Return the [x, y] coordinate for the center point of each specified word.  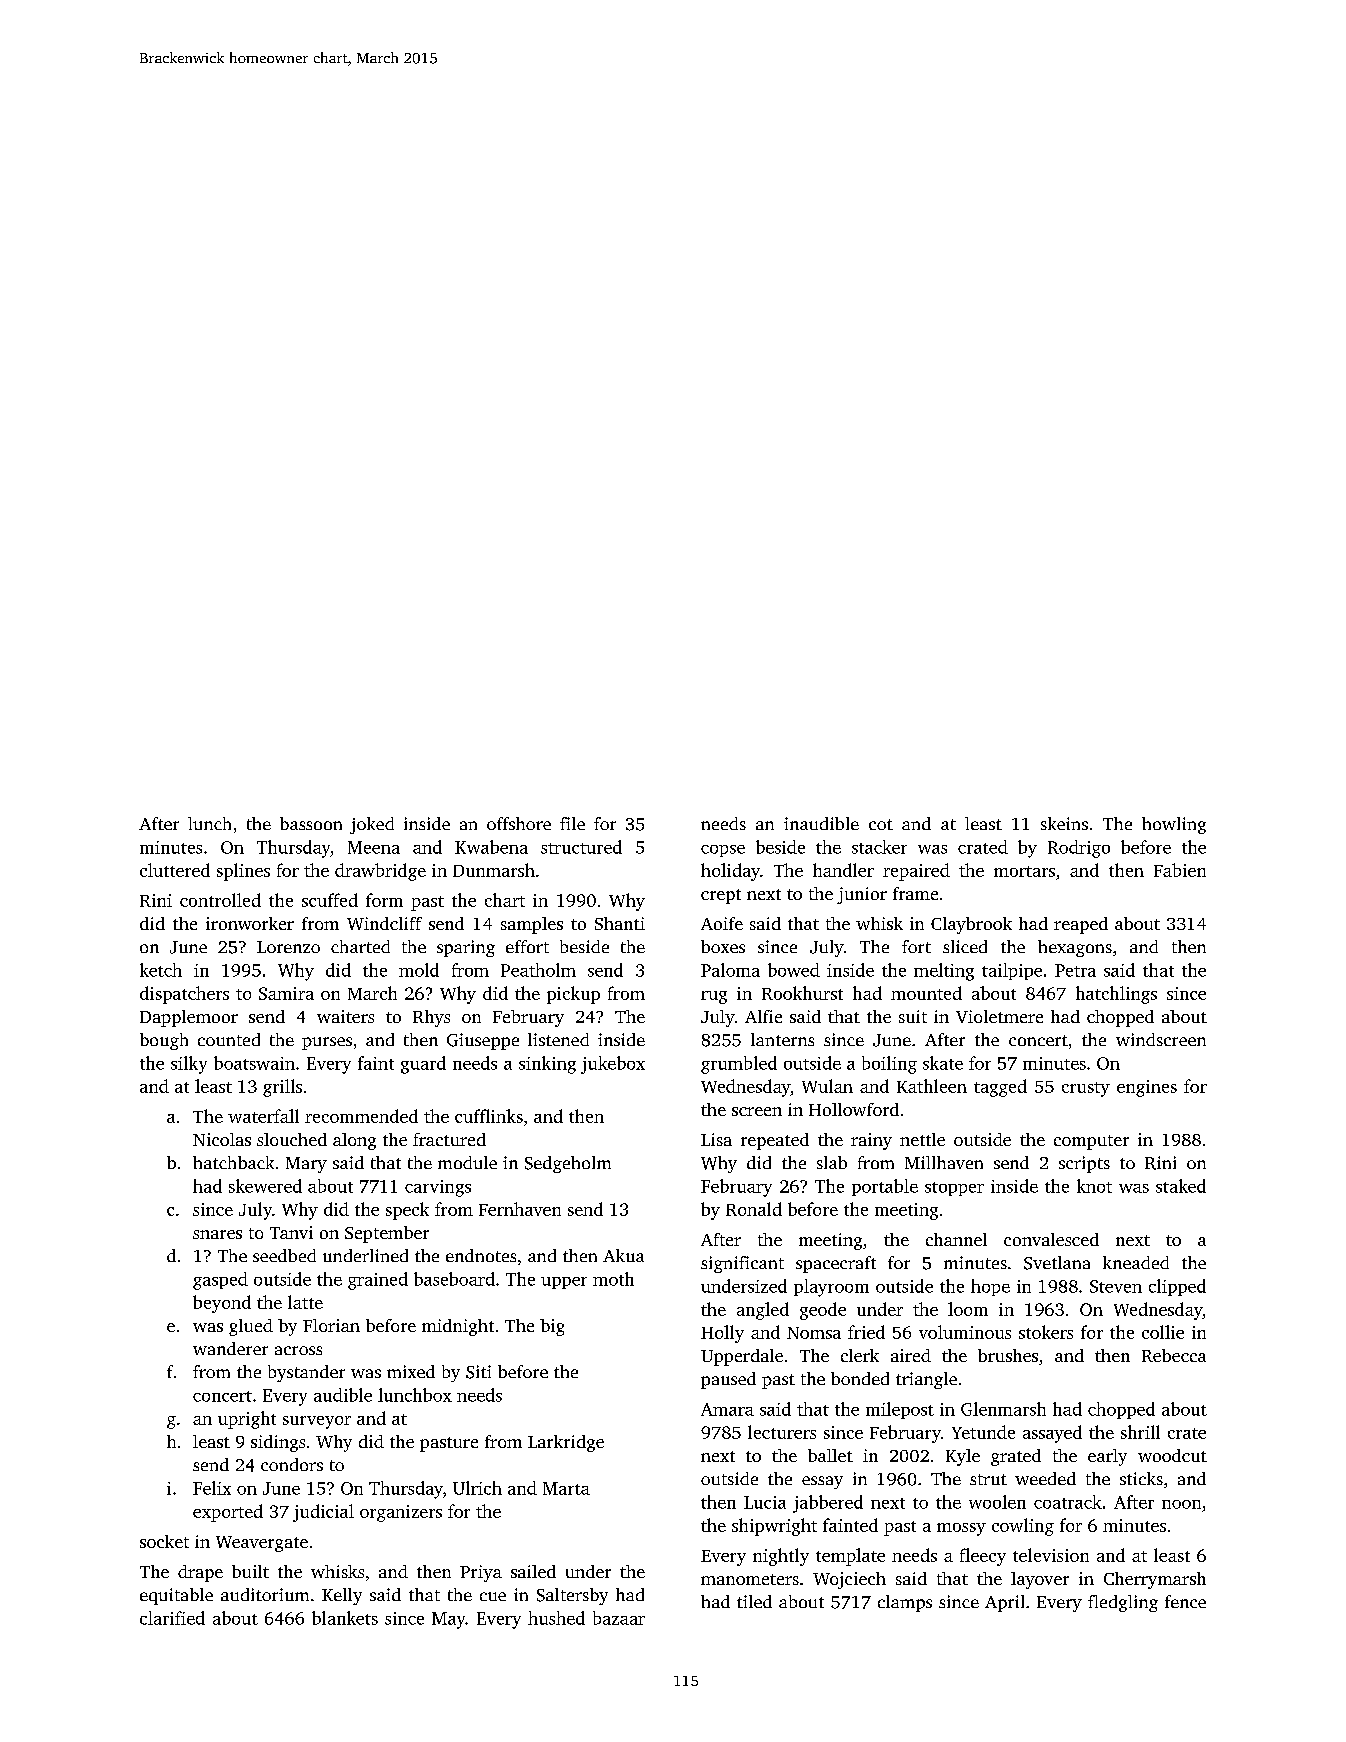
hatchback [233, 1162]
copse [723, 851]
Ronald [754, 1209]
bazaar [619, 1618]
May [449, 1620]
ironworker [250, 923]
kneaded [1136, 1262]
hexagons [1075, 948]
